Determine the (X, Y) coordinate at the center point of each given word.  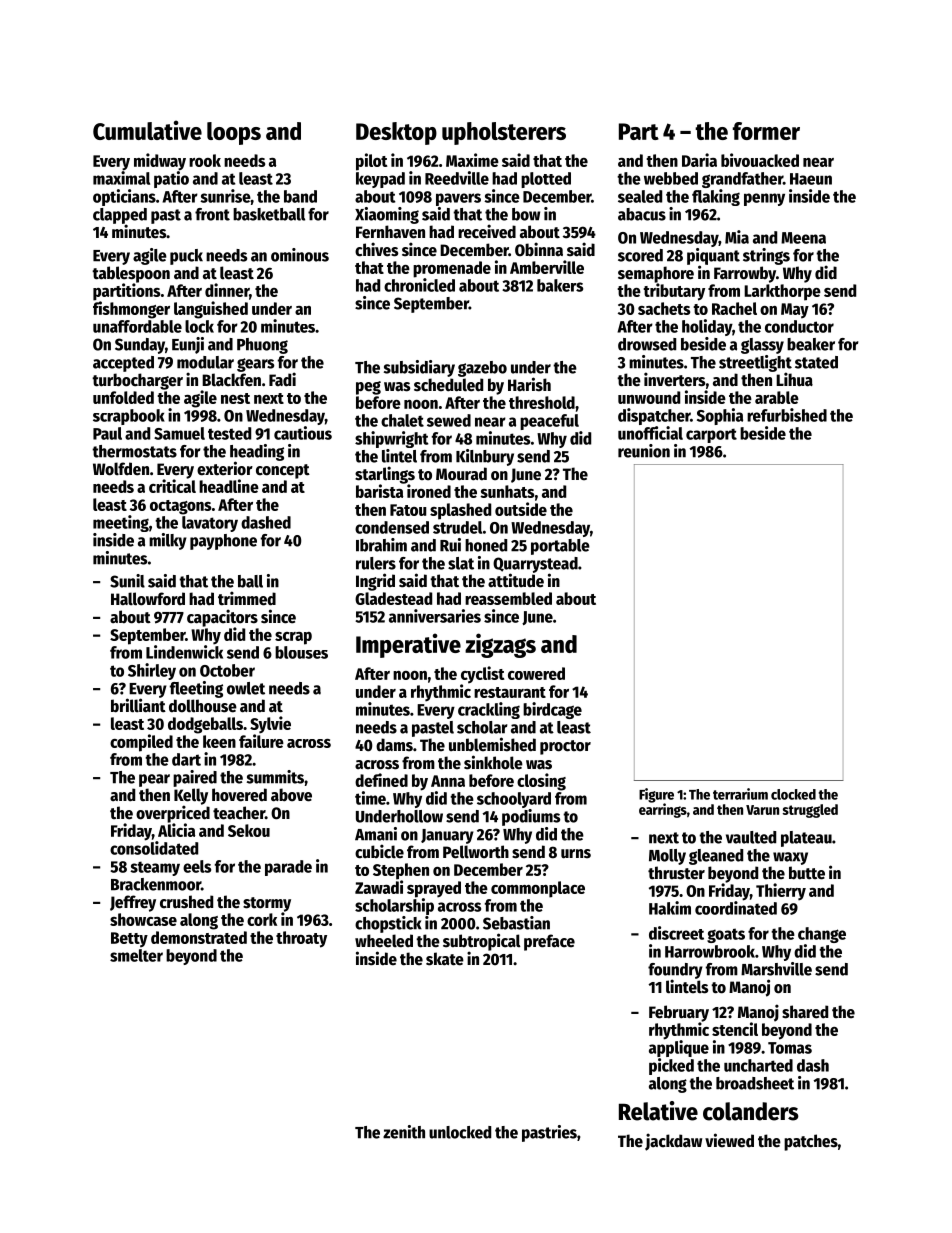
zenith (404, 1132)
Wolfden (121, 469)
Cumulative (147, 130)
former (766, 131)
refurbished (787, 415)
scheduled (448, 385)
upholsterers (504, 133)
